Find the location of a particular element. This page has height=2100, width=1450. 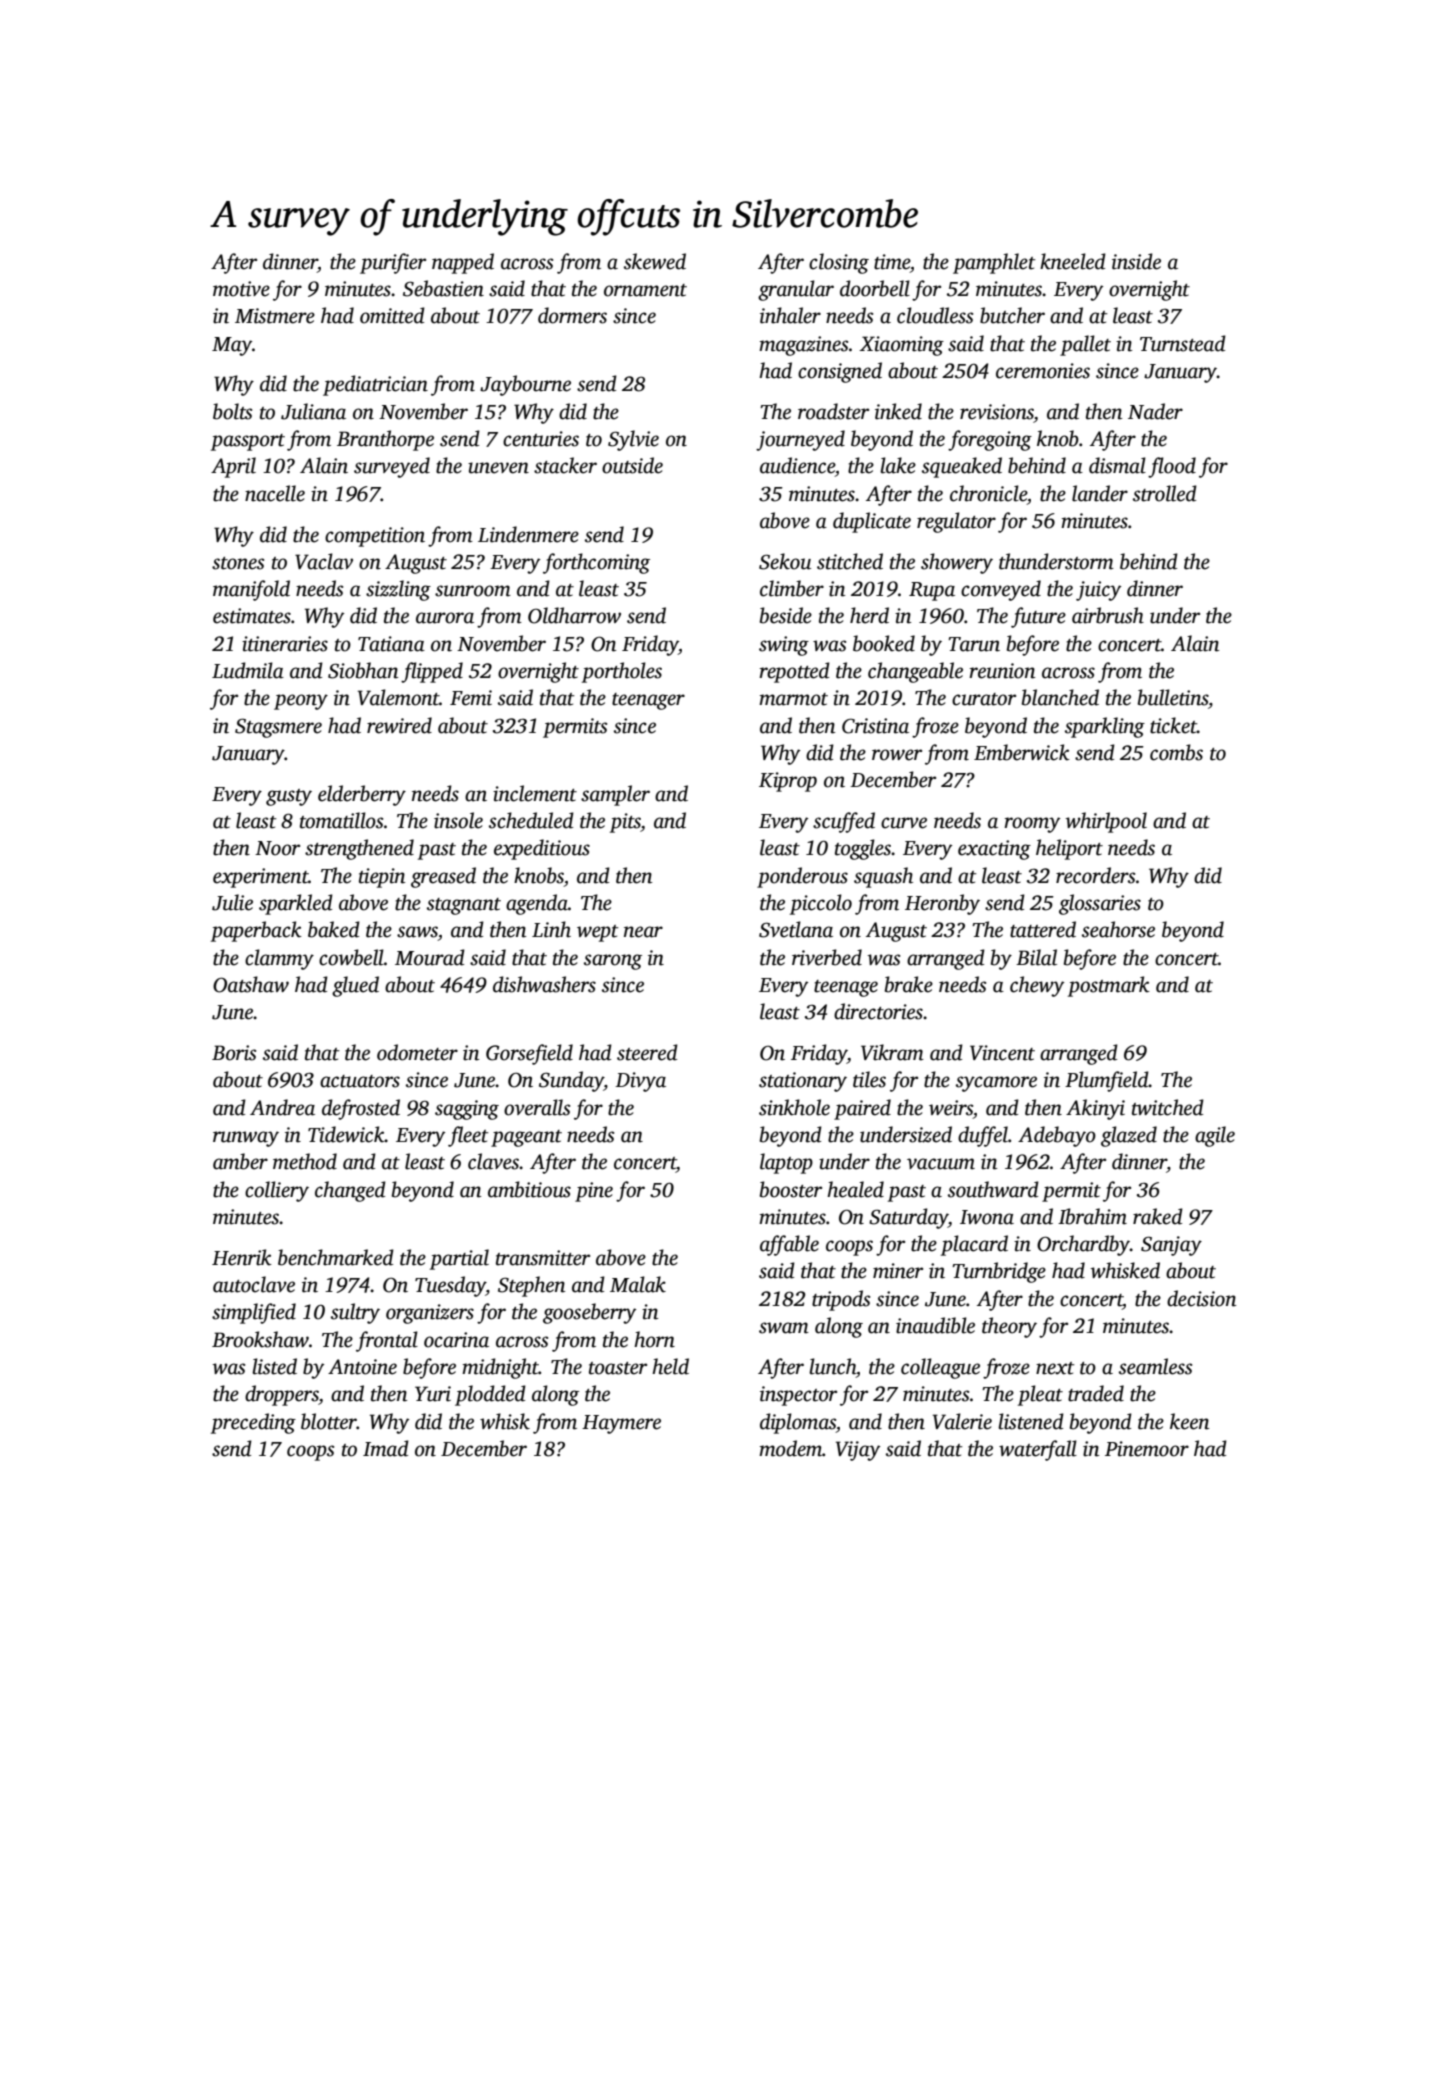

dishwashers is located at coordinates (544, 984).
